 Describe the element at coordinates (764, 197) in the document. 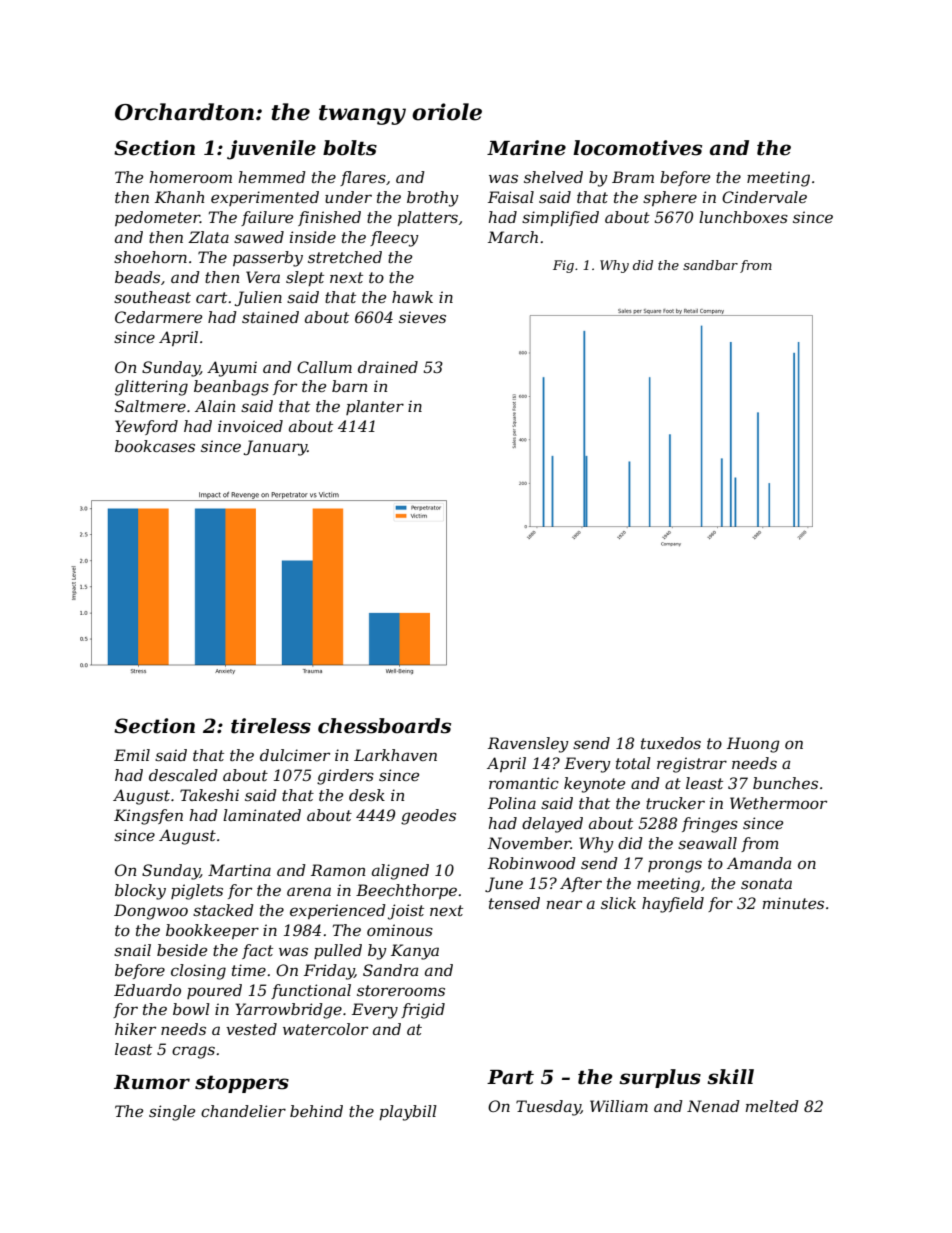

I see `Cindervale` at that location.
